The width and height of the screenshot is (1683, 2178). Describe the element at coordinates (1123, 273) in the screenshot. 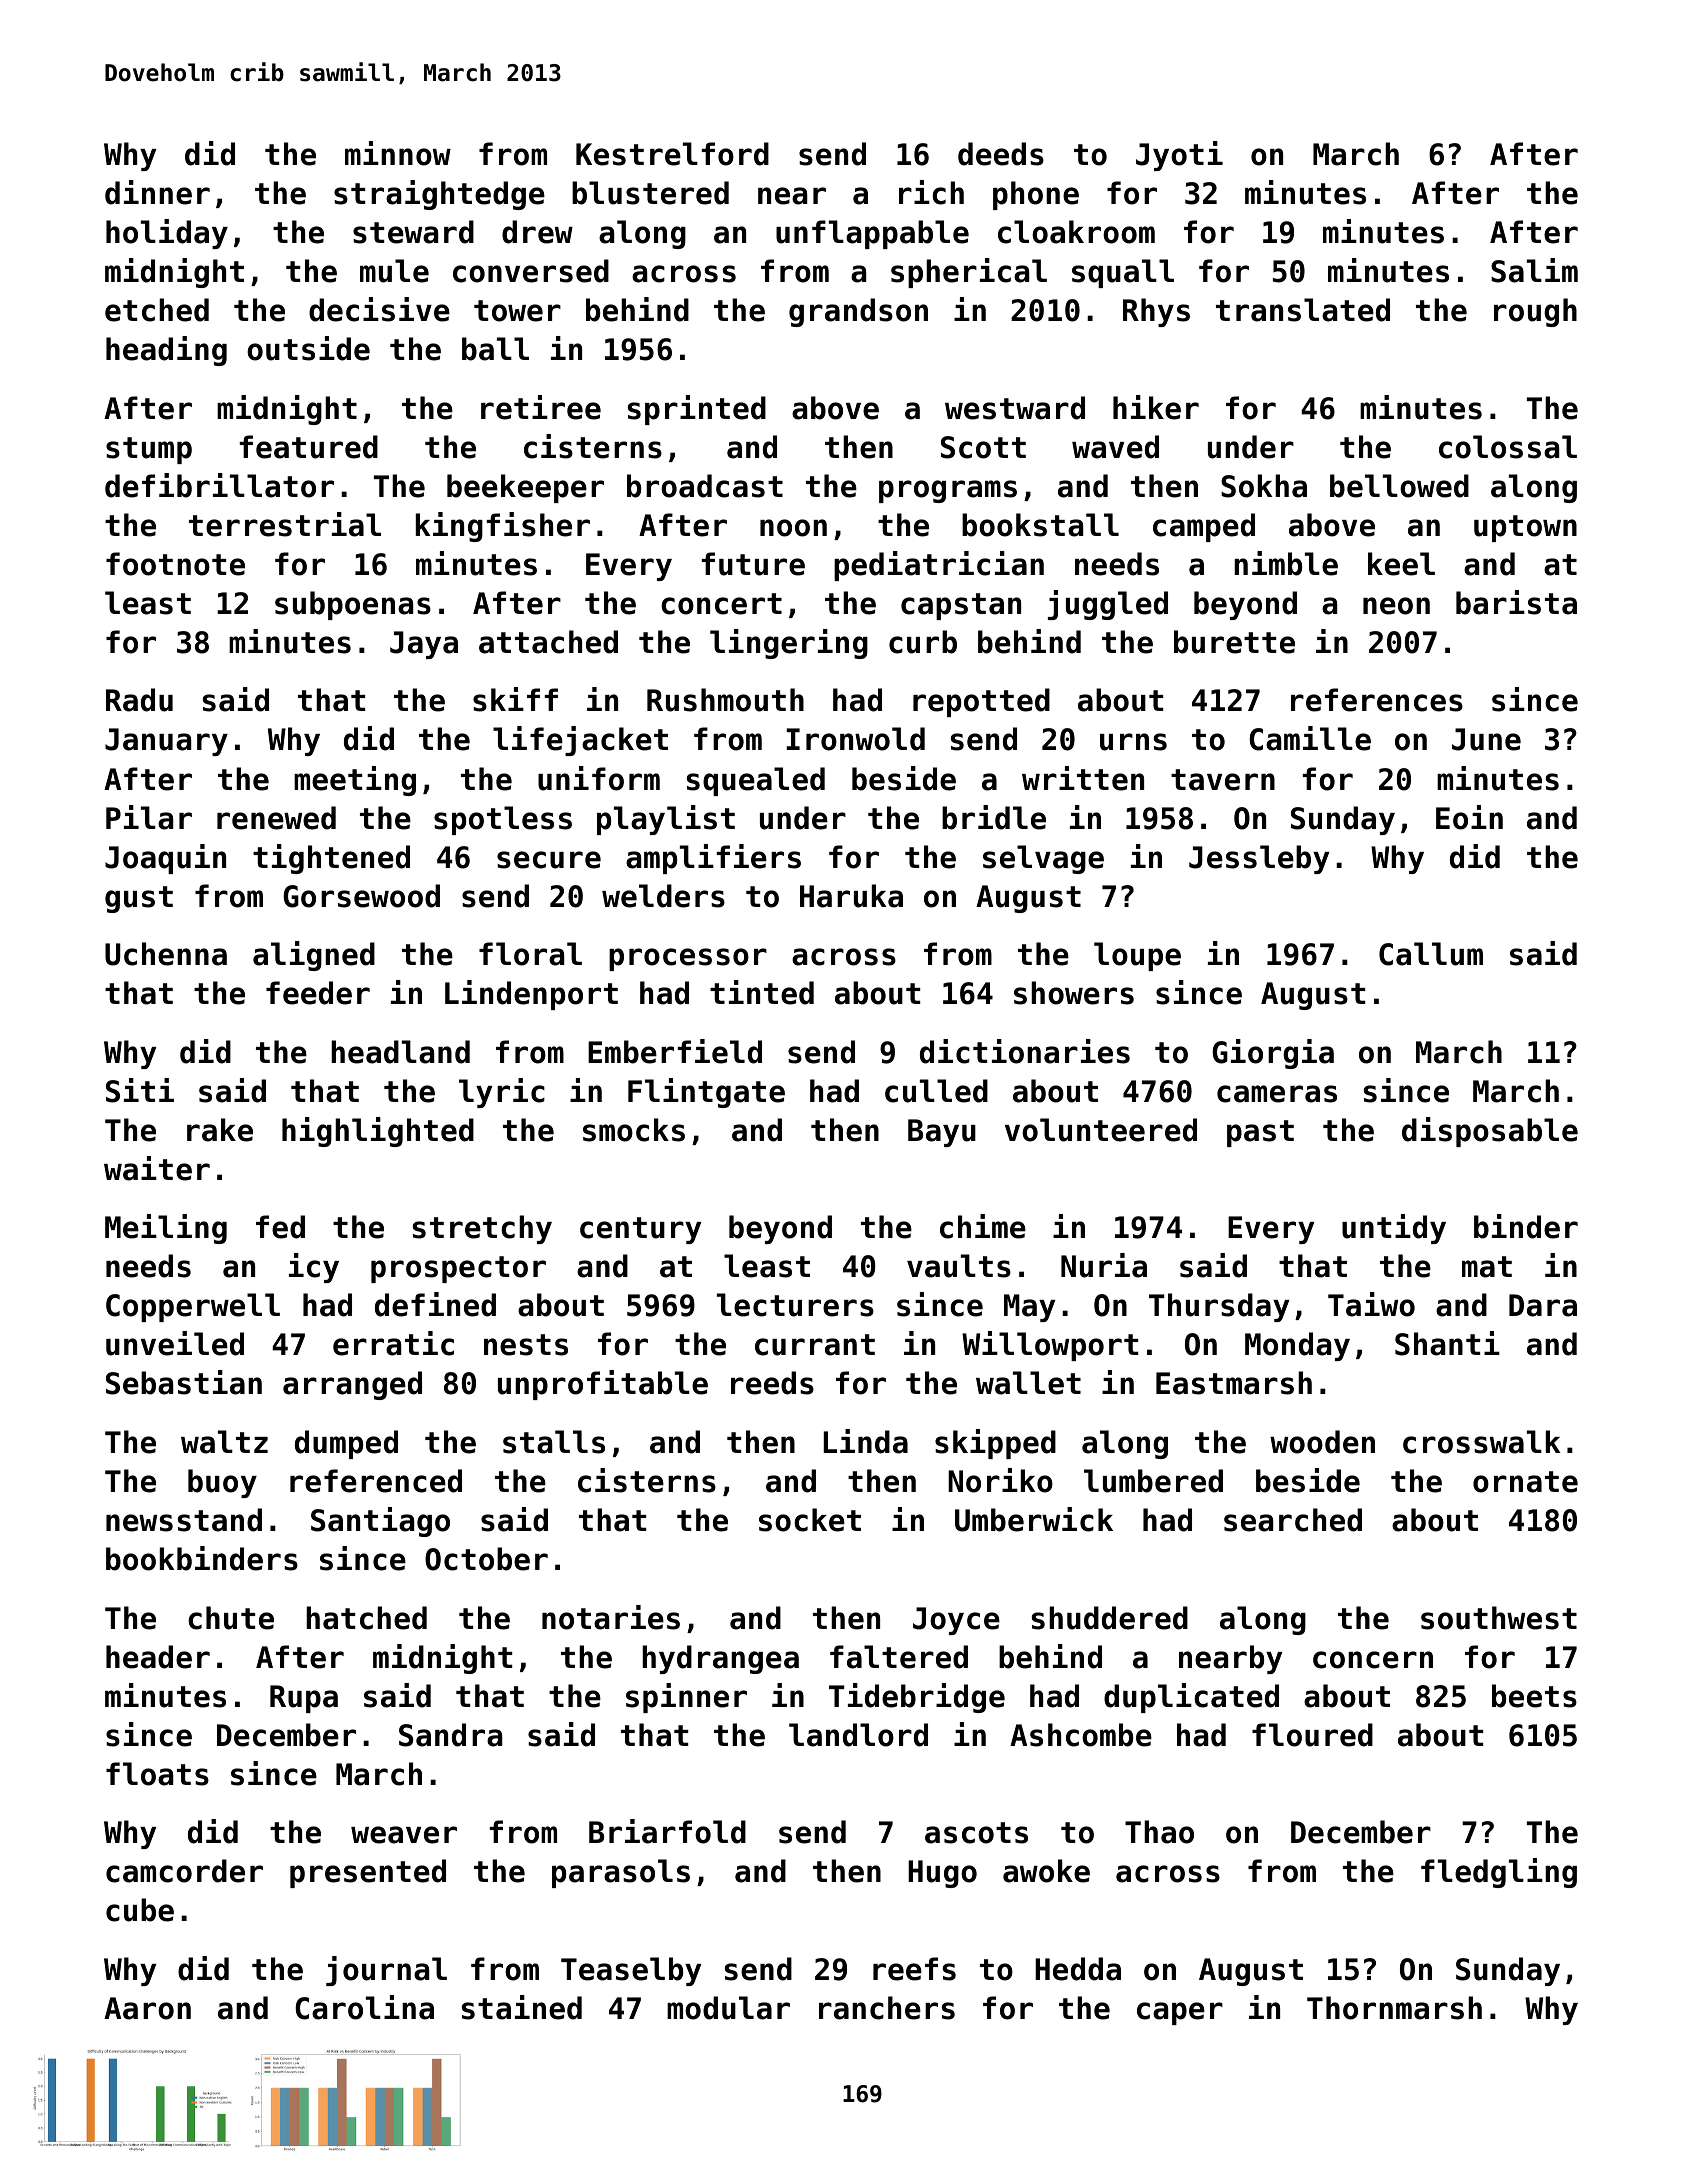

I see `squall` at that location.
